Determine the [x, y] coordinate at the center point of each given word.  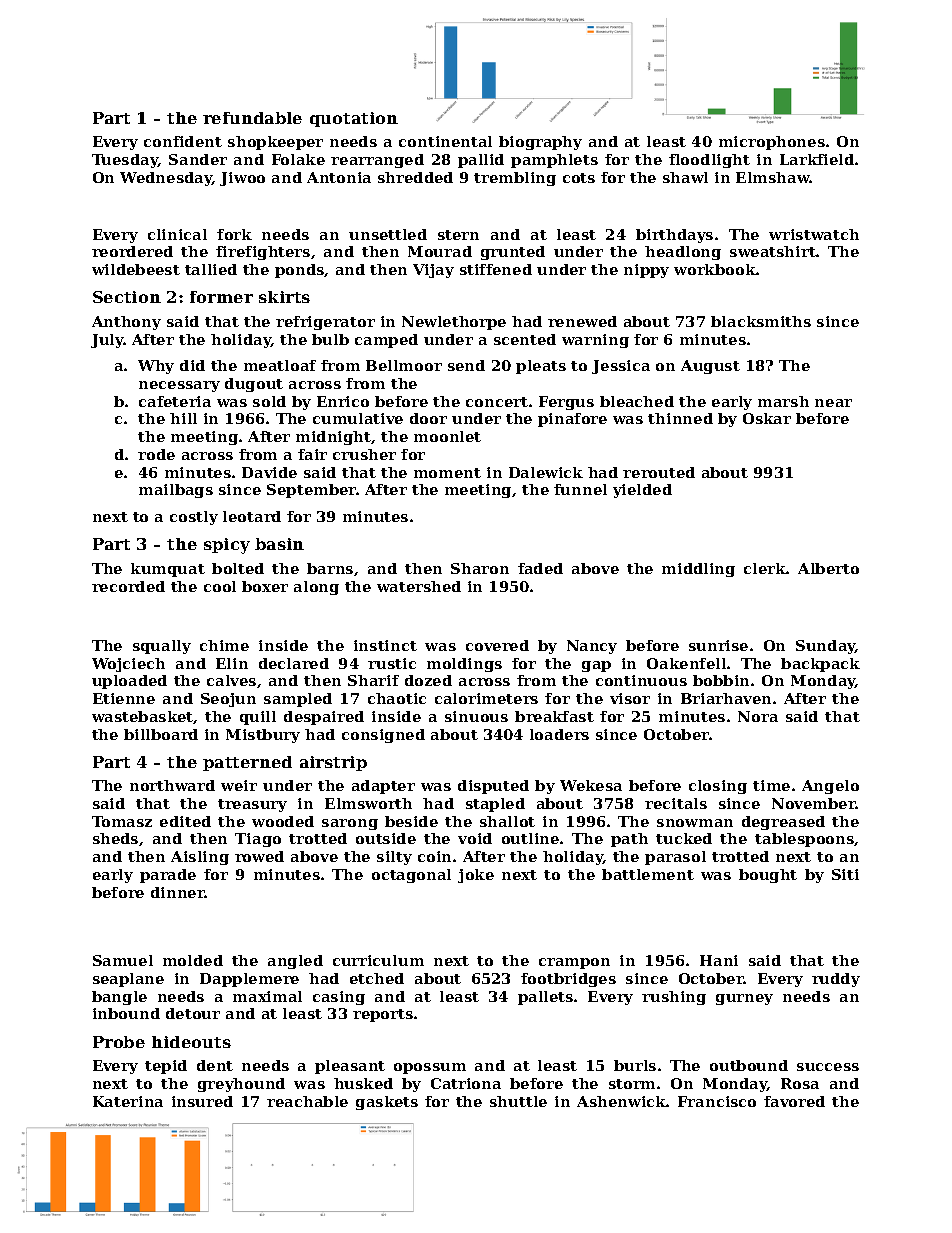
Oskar [767, 418]
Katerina [128, 1101]
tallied [211, 269]
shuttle [518, 1101]
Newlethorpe [454, 323]
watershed [419, 586]
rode [156, 454]
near [833, 403]
